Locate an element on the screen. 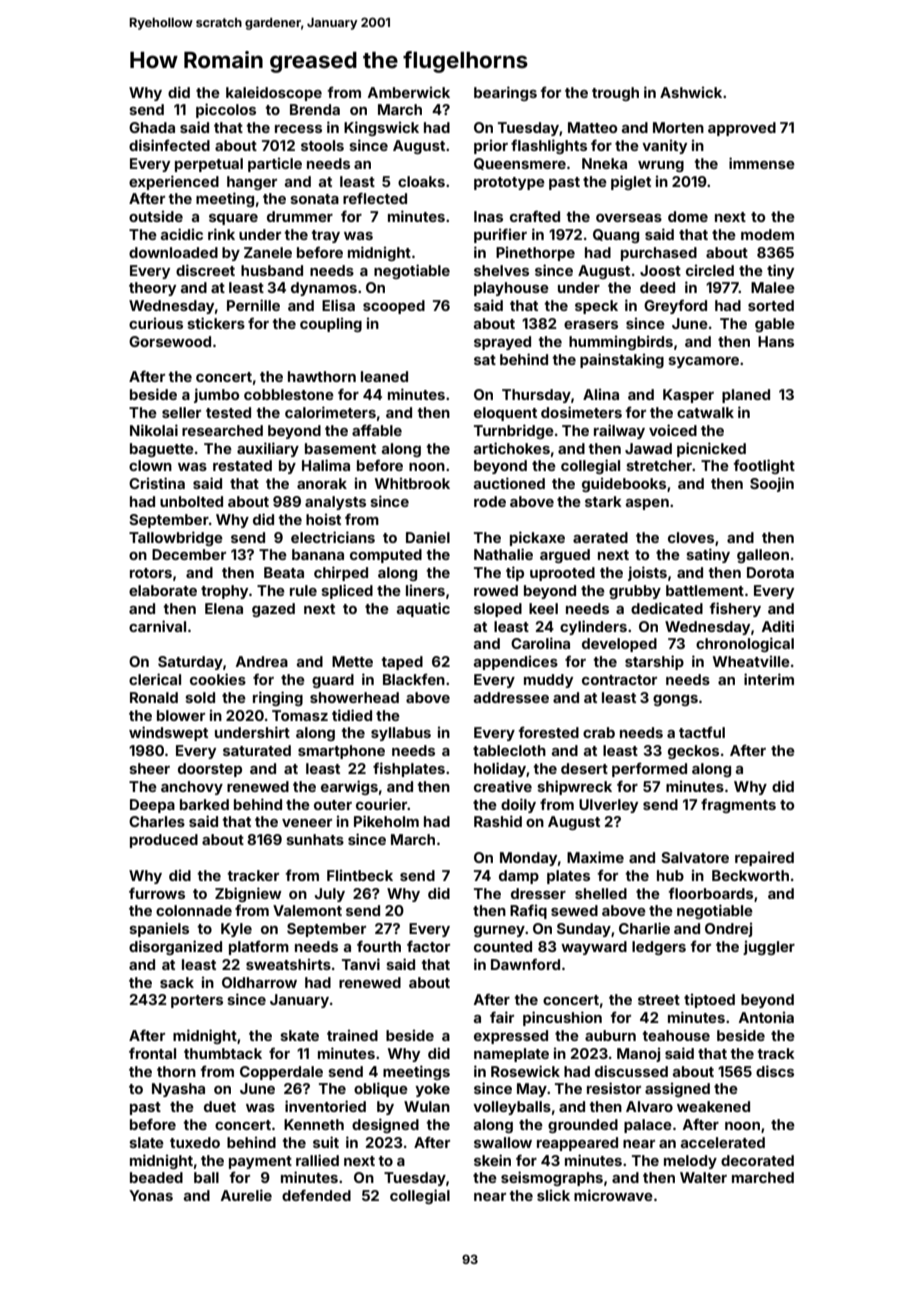  gurney is located at coordinates (499, 931).
